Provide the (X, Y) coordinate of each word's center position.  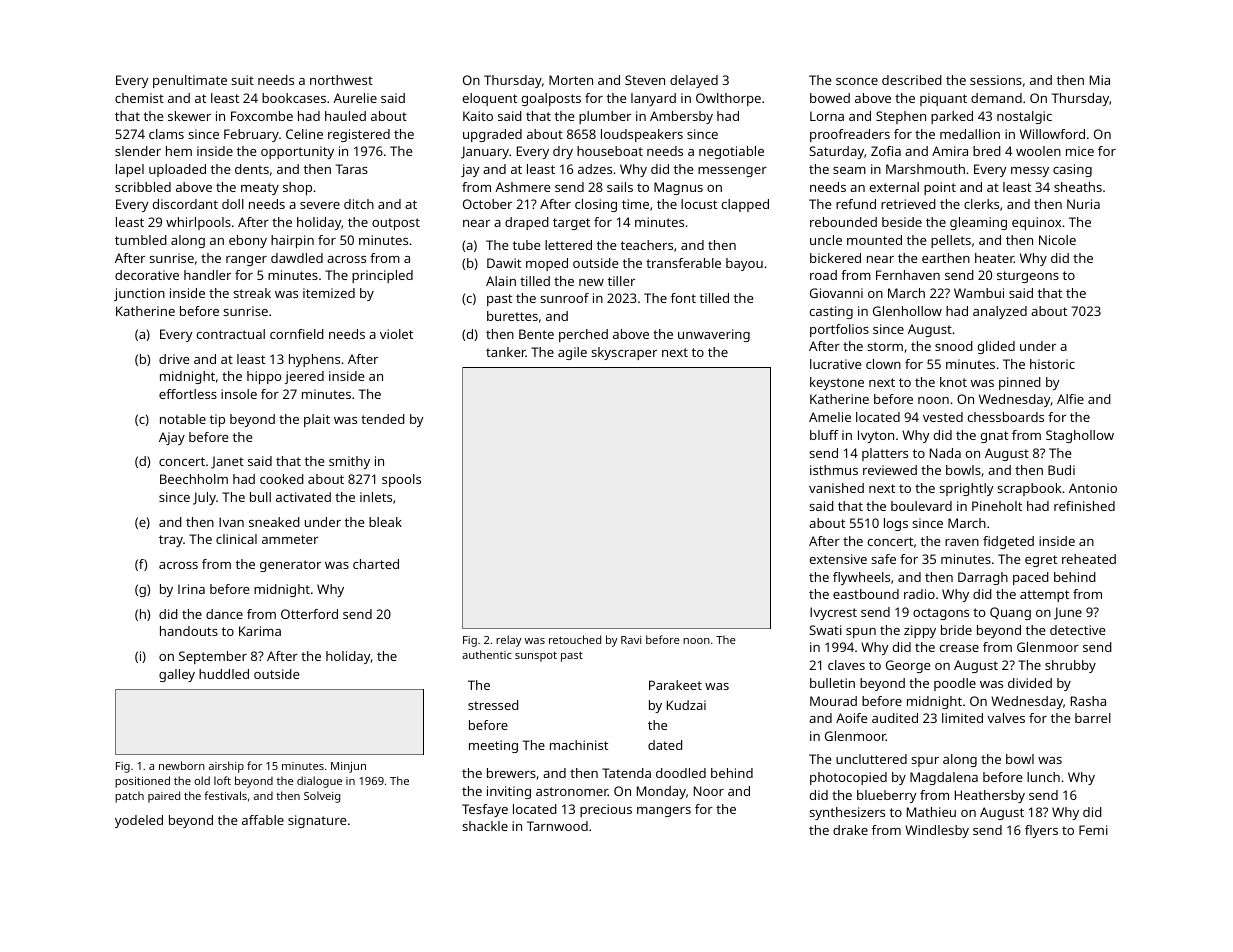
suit (242, 80)
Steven (645, 80)
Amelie (830, 417)
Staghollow (1080, 436)
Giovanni (836, 293)
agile (572, 353)
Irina (191, 589)
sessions (996, 80)
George (908, 666)
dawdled (297, 258)
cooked (282, 479)
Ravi (631, 640)
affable (263, 820)
